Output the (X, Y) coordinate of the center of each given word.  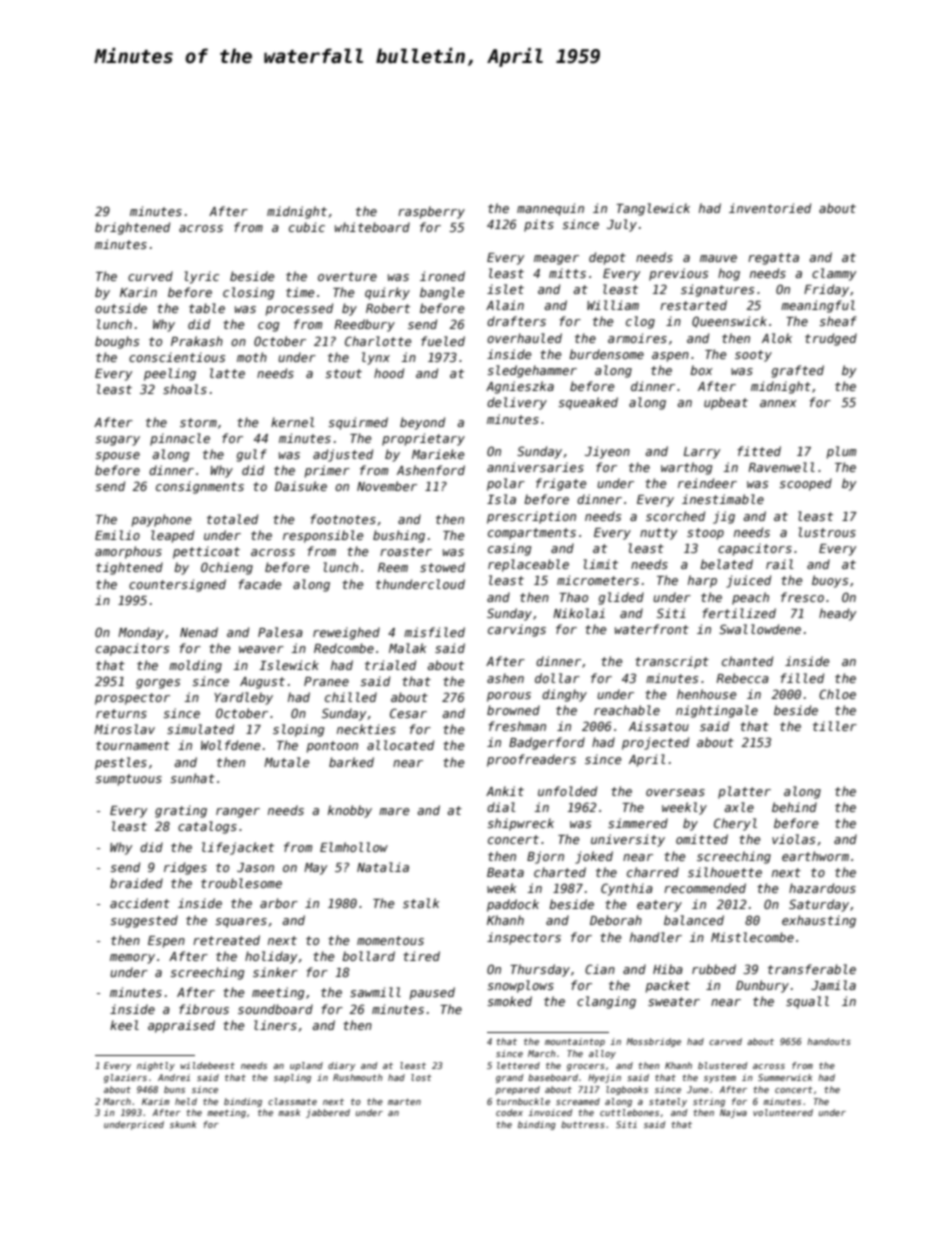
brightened (132, 228)
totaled (232, 519)
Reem (393, 567)
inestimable (723, 499)
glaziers (125, 1078)
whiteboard (372, 227)
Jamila (833, 985)
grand (509, 1078)
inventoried (770, 208)
